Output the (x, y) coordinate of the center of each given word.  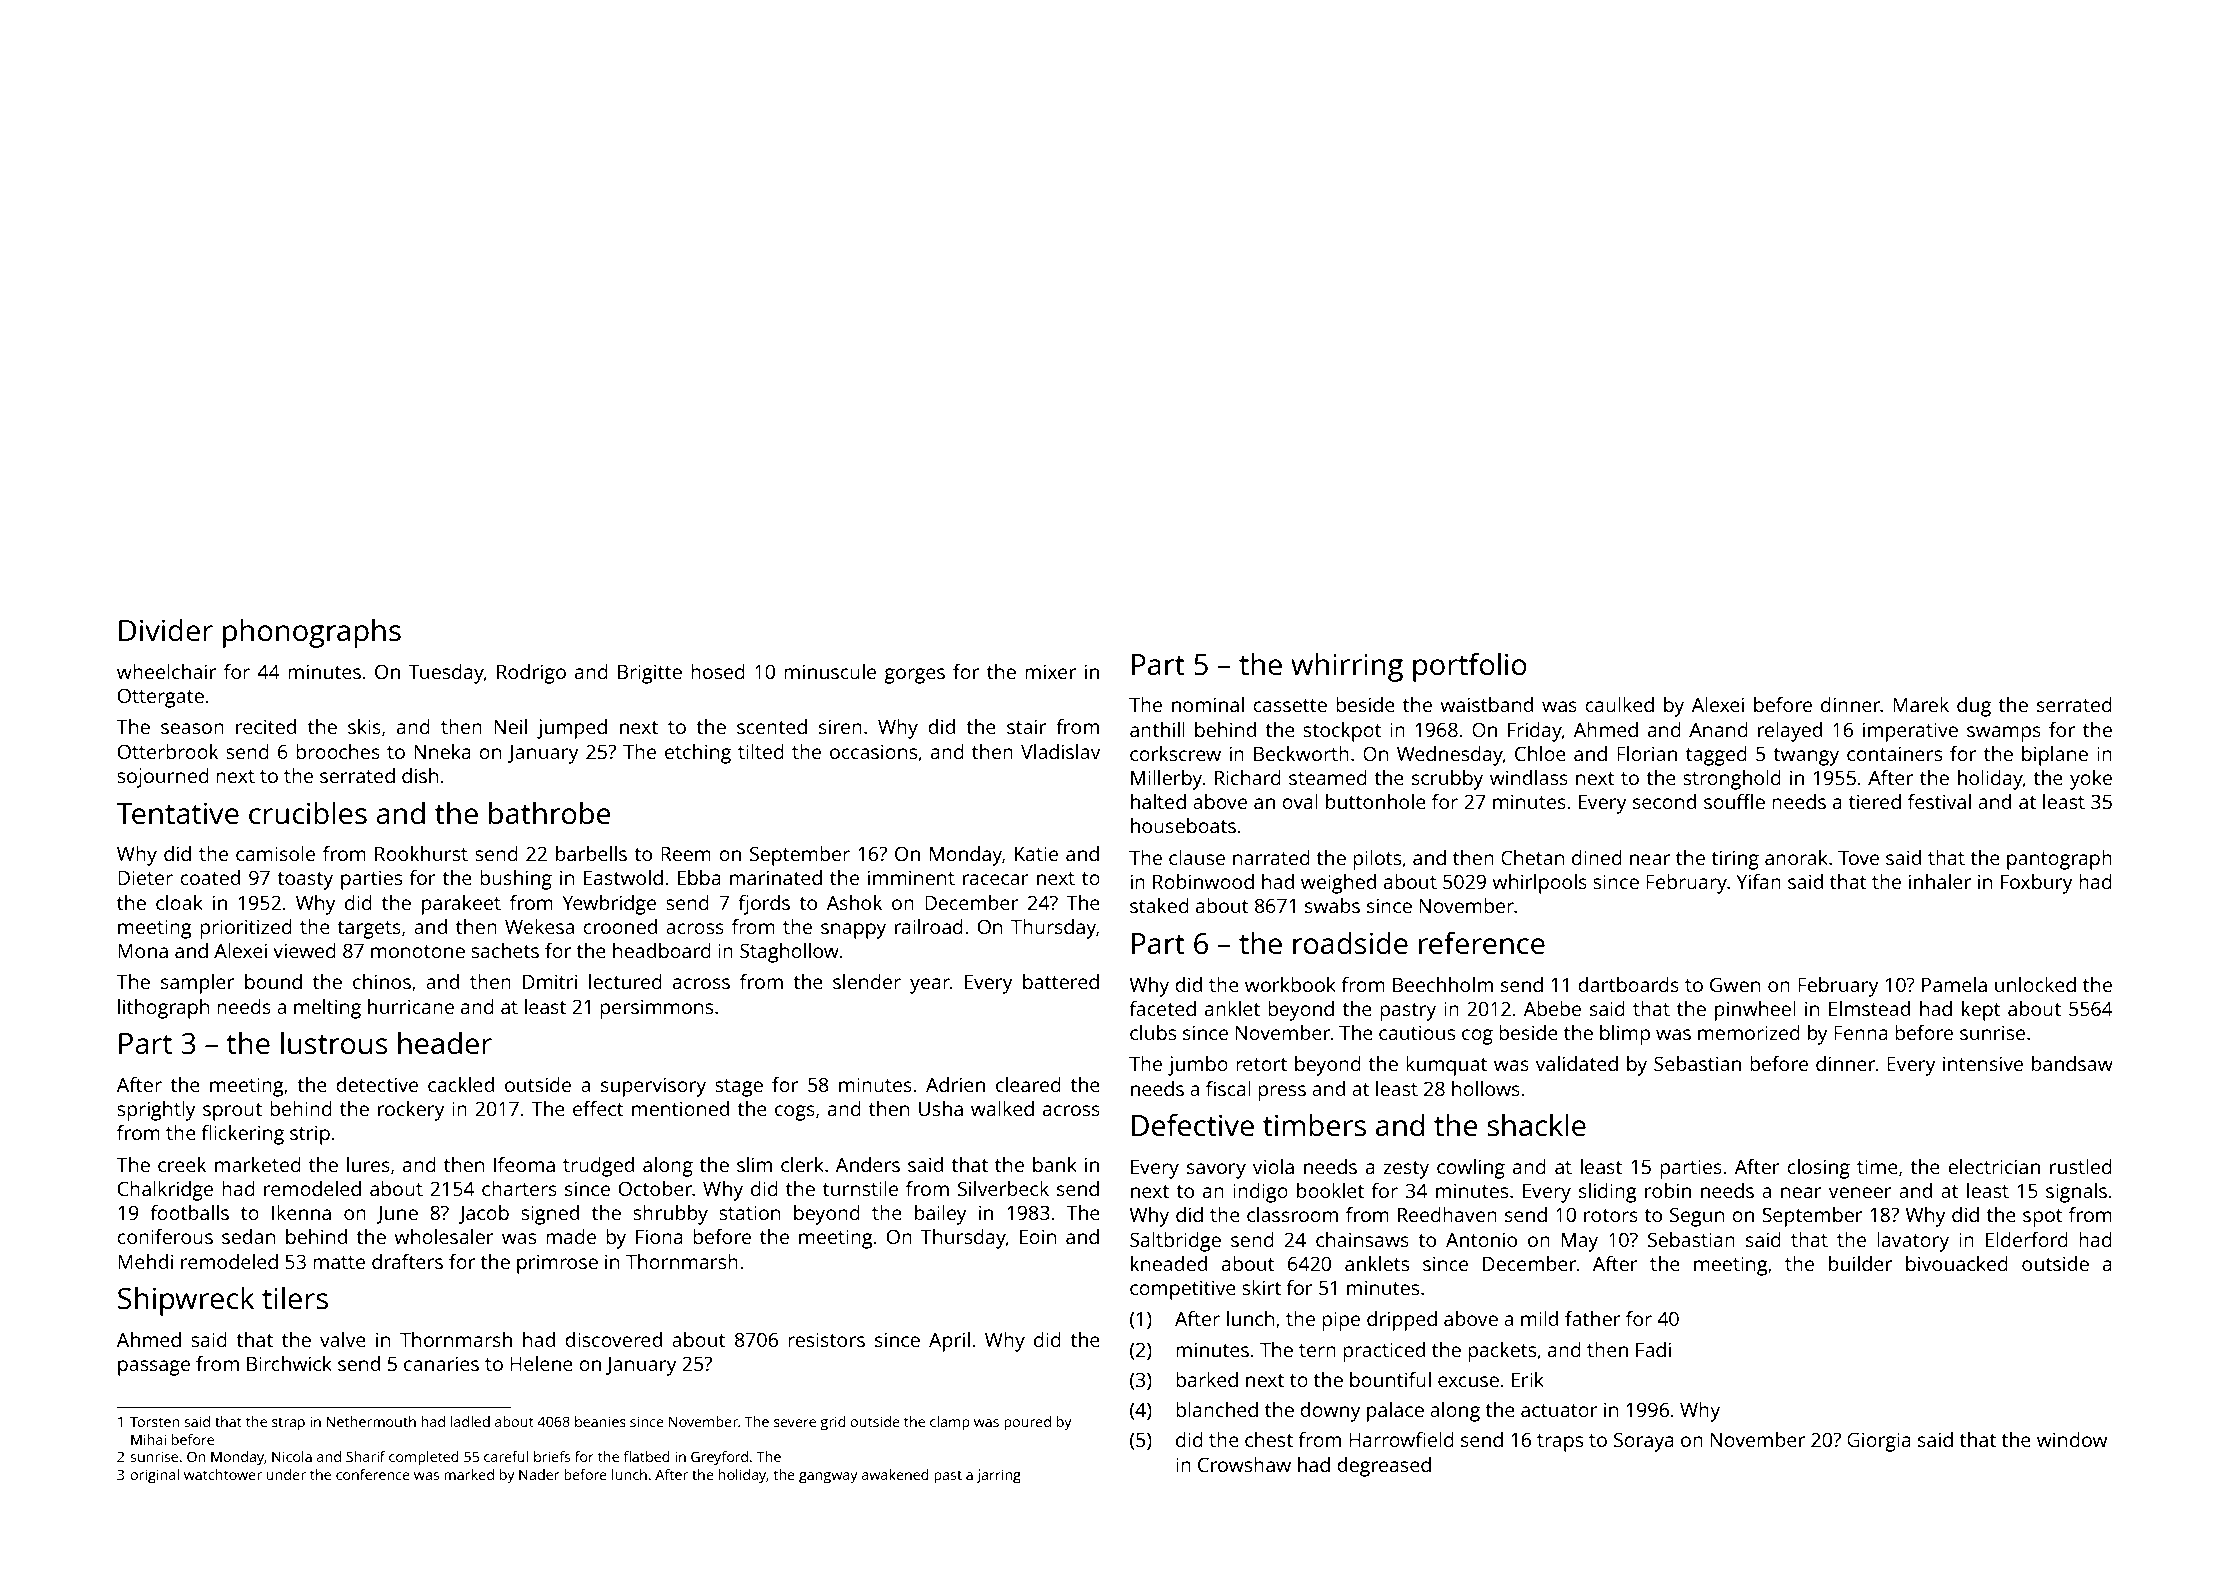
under (286, 1474)
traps (1560, 1443)
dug (1974, 707)
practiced (1384, 1352)
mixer (1050, 671)
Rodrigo (531, 674)
